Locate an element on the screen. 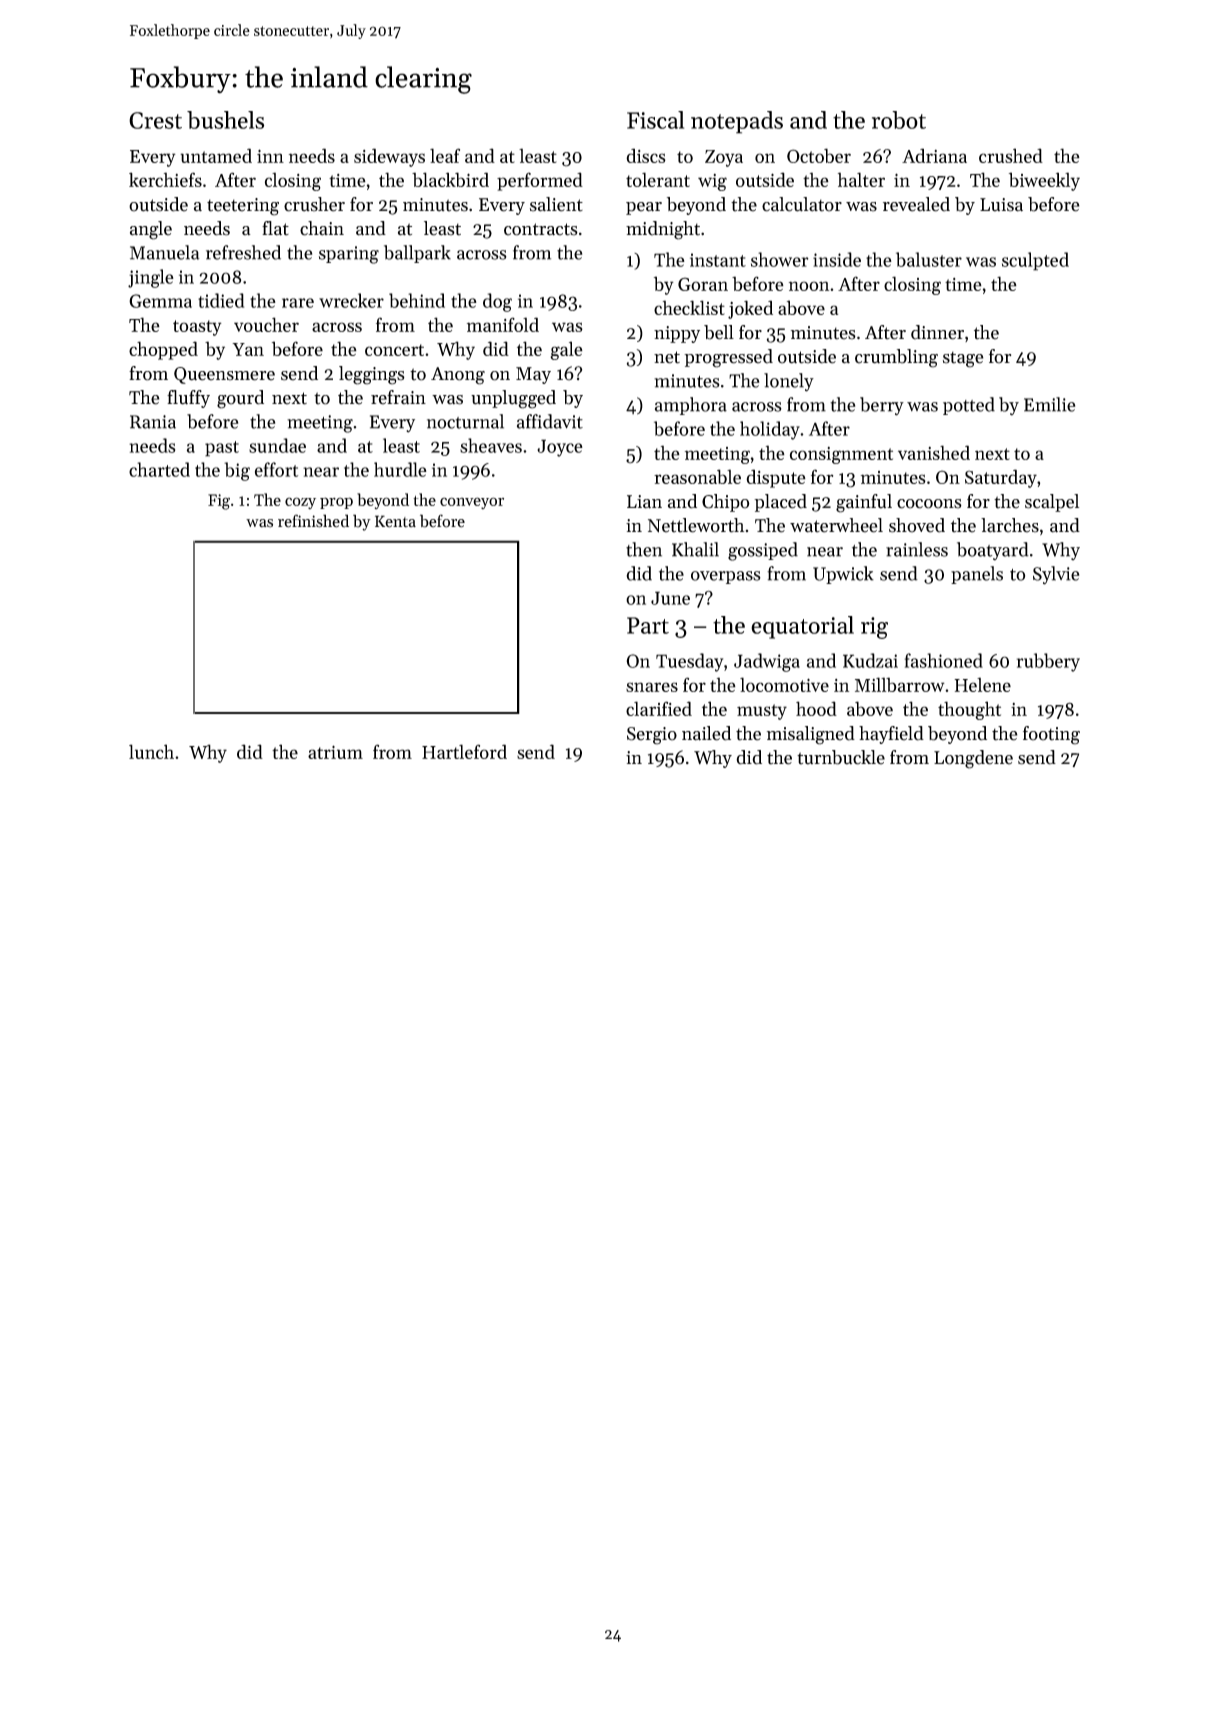 Image resolution: width=1209 pixels, height=1711 pixels. Hartleford is located at coordinates (464, 751).
